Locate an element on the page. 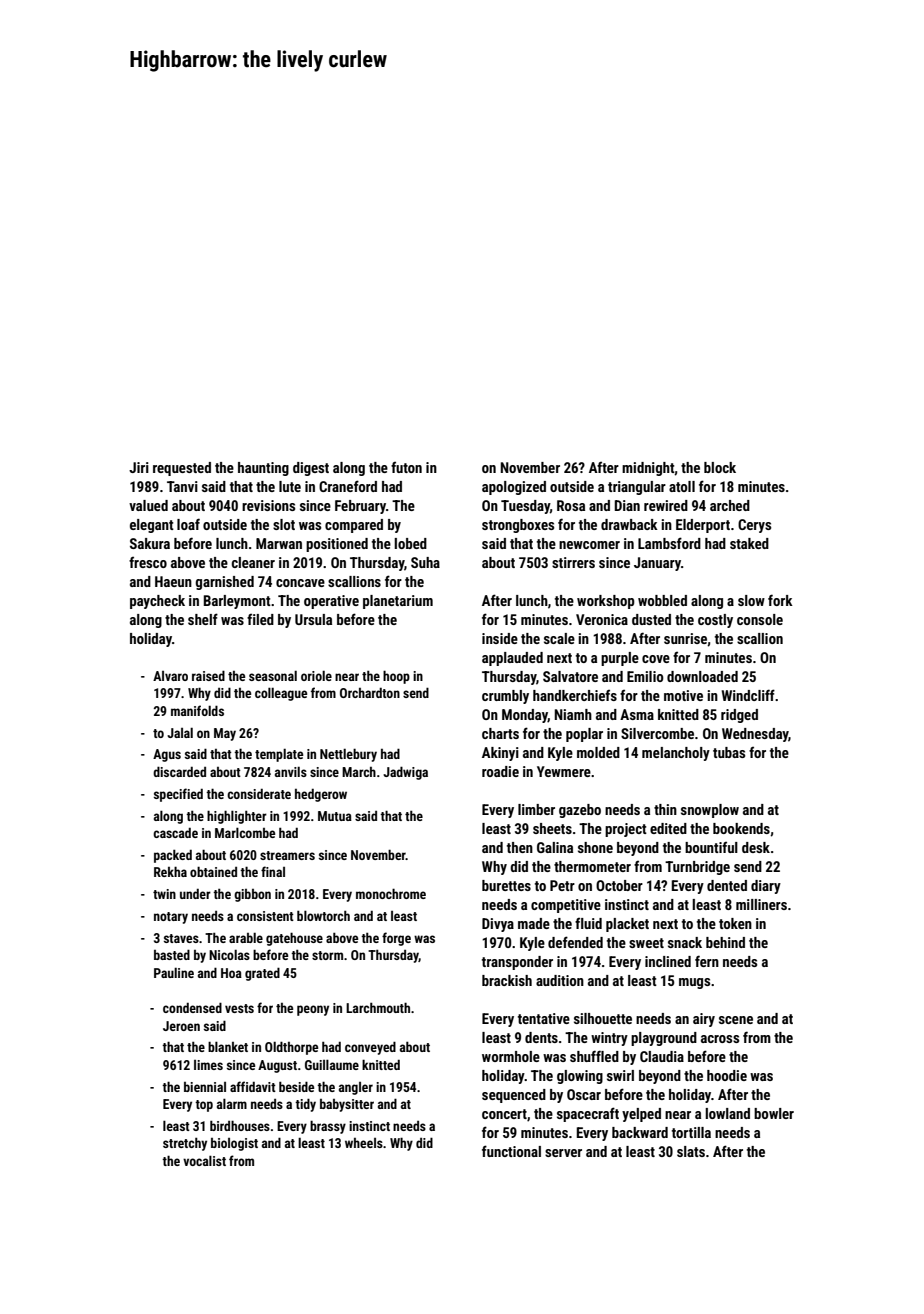  Nettlebury is located at coordinates (348, 755).
